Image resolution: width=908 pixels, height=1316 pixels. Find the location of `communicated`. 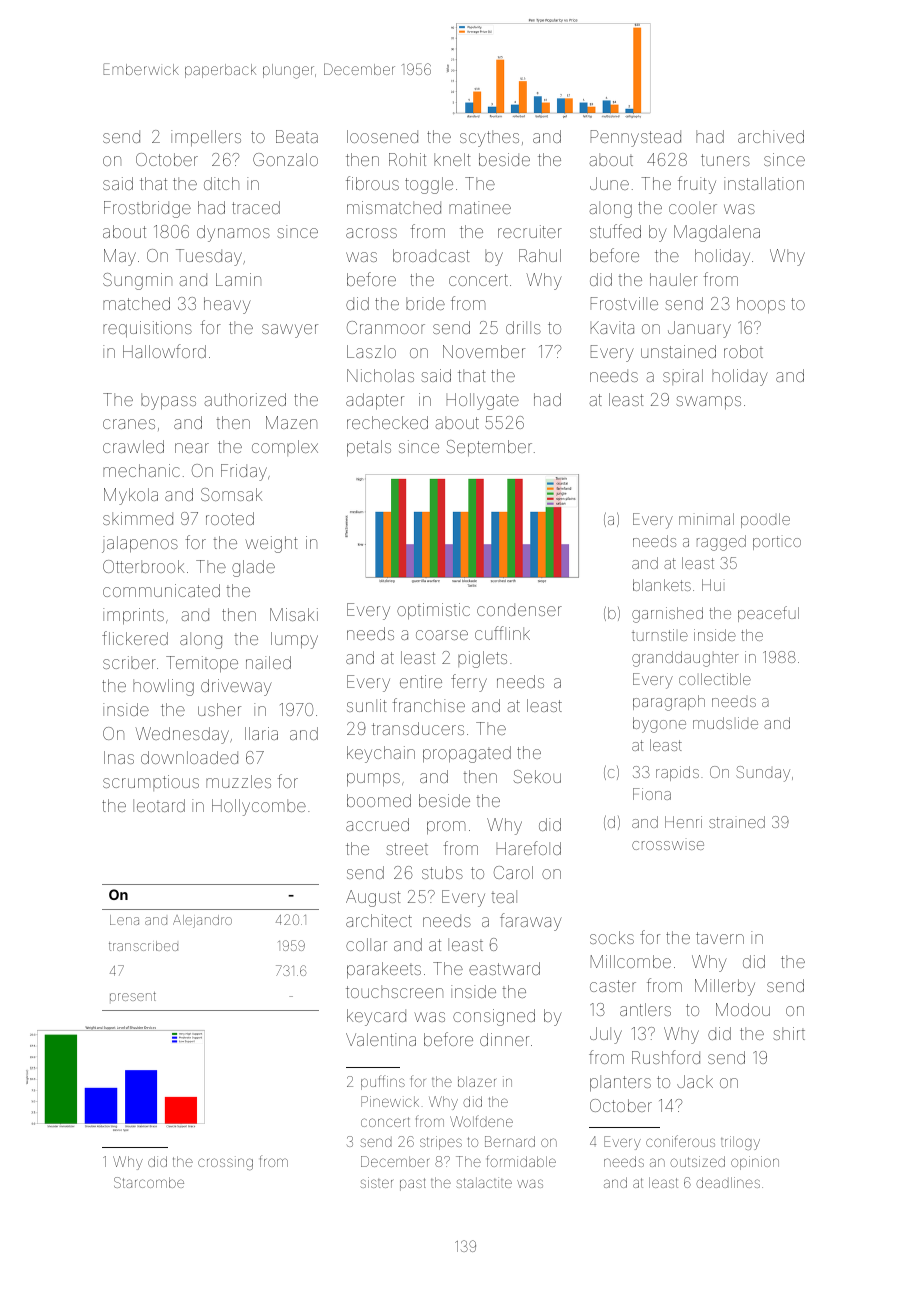

communicated is located at coordinates (161, 590).
